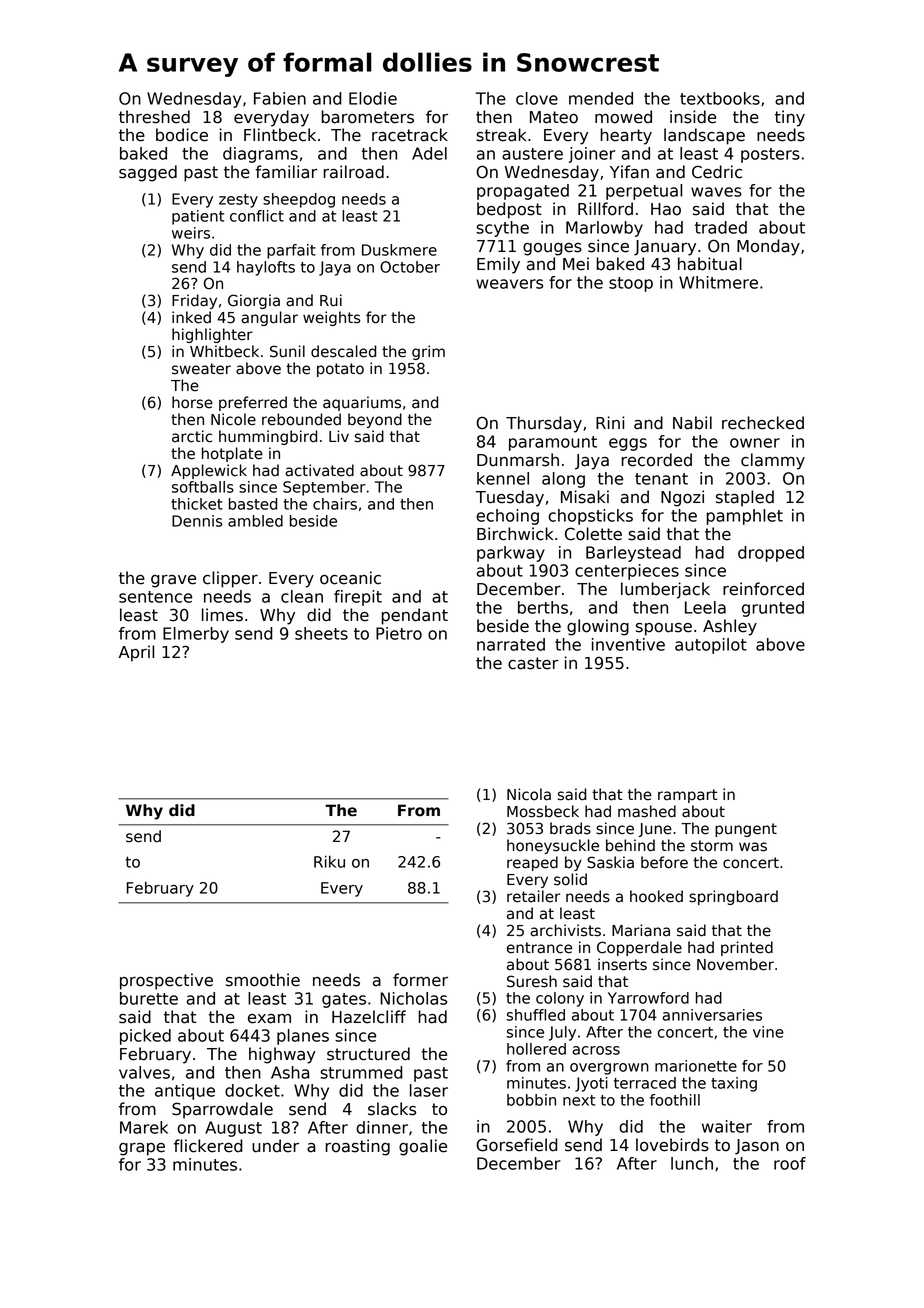 This screenshot has width=924, height=1308. What do you see at coordinates (517, 1145) in the screenshot?
I see `Gorsefield` at bounding box center [517, 1145].
